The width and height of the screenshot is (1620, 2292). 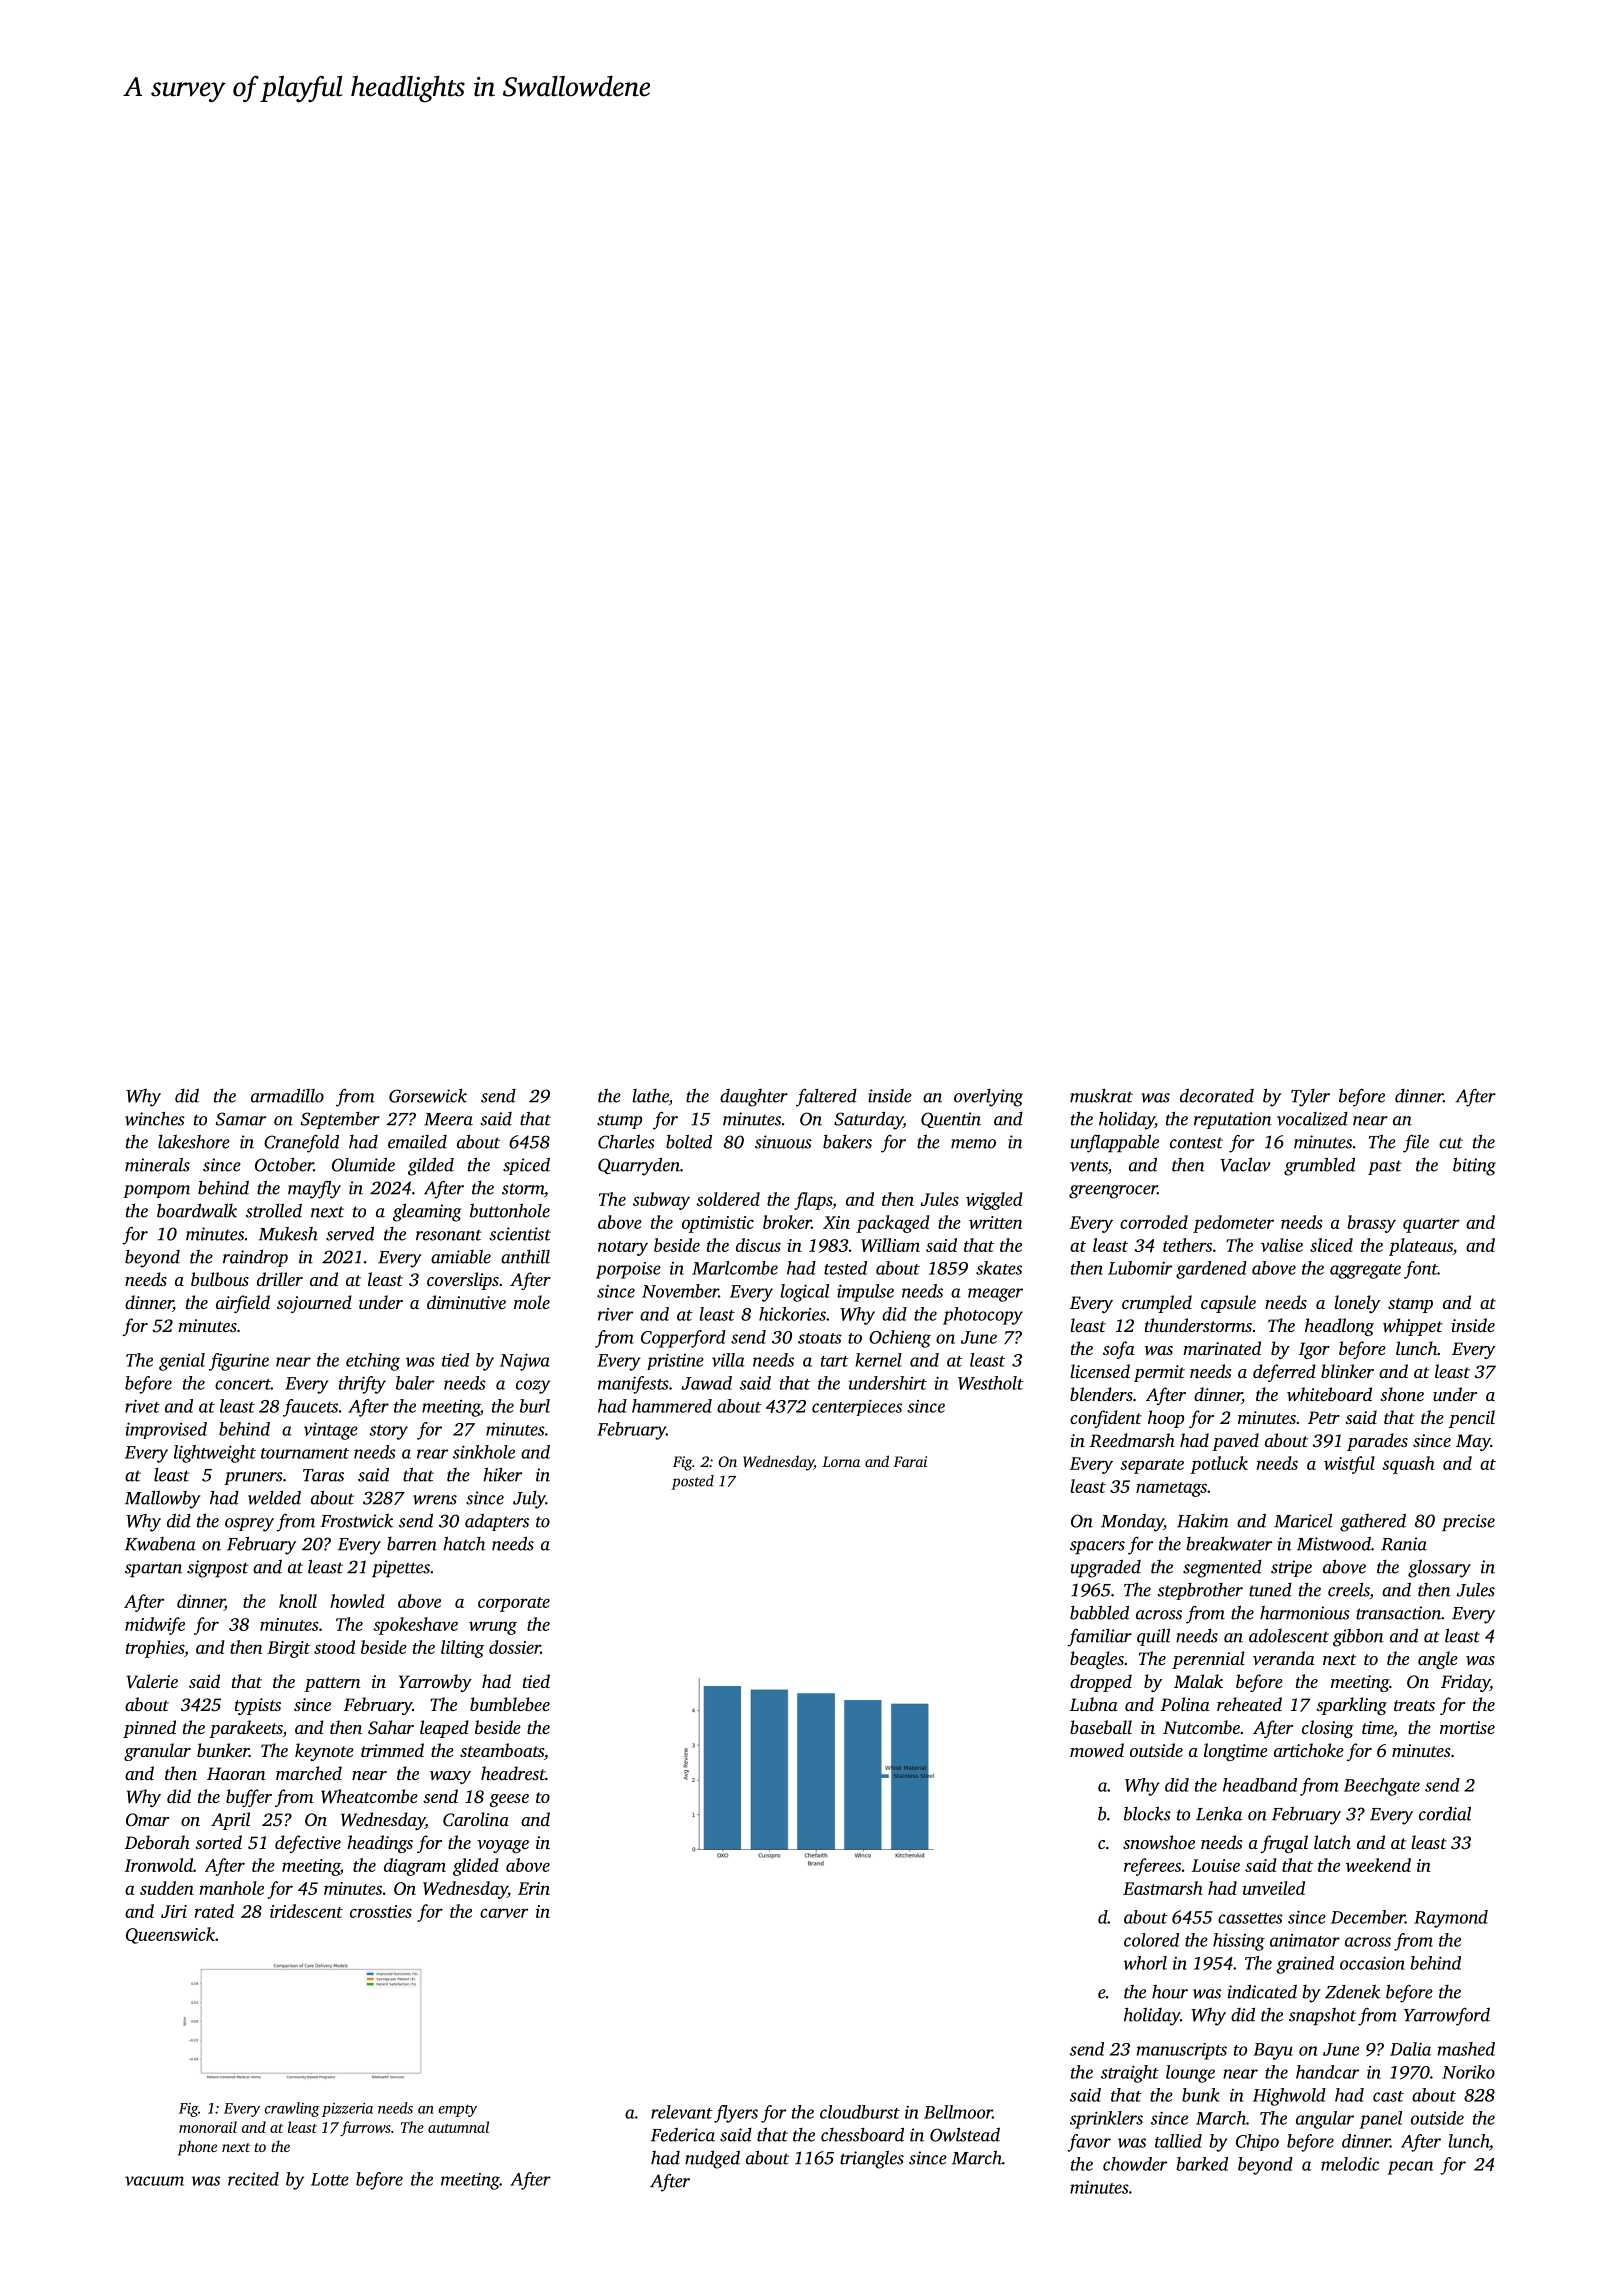 What do you see at coordinates (197, 2148) in the screenshot?
I see `phone` at bounding box center [197, 2148].
